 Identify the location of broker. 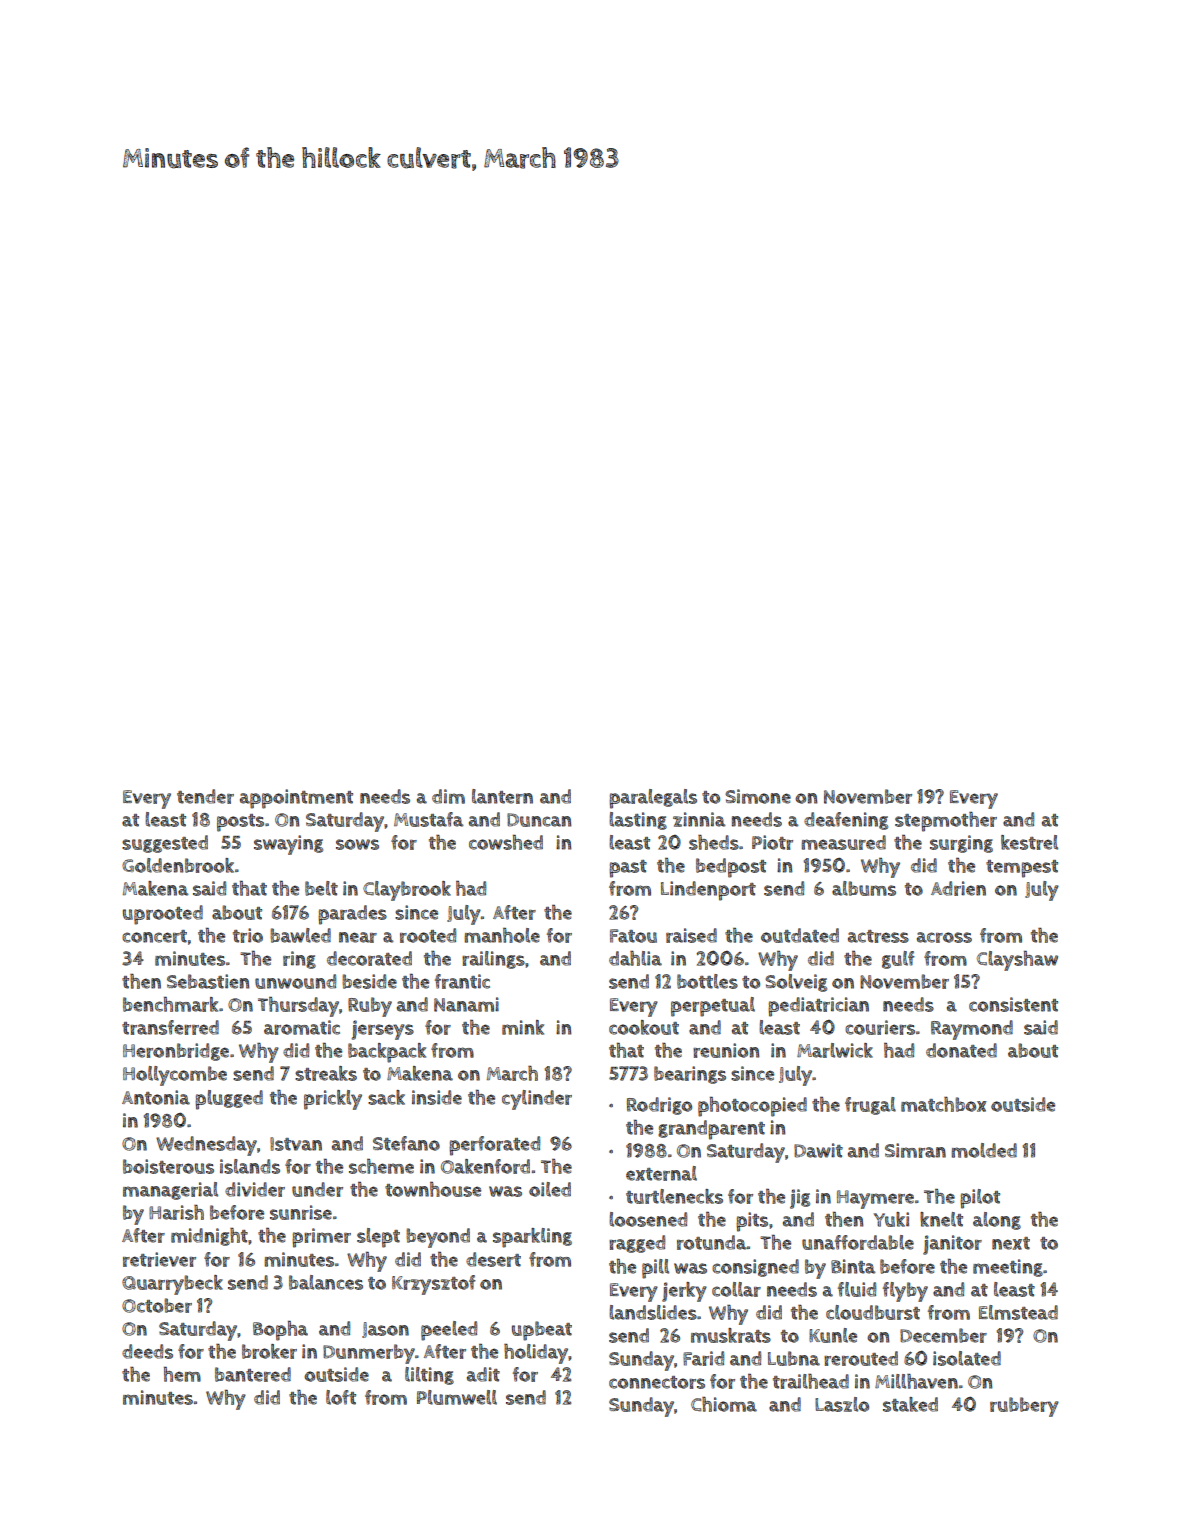
(269, 1351).
